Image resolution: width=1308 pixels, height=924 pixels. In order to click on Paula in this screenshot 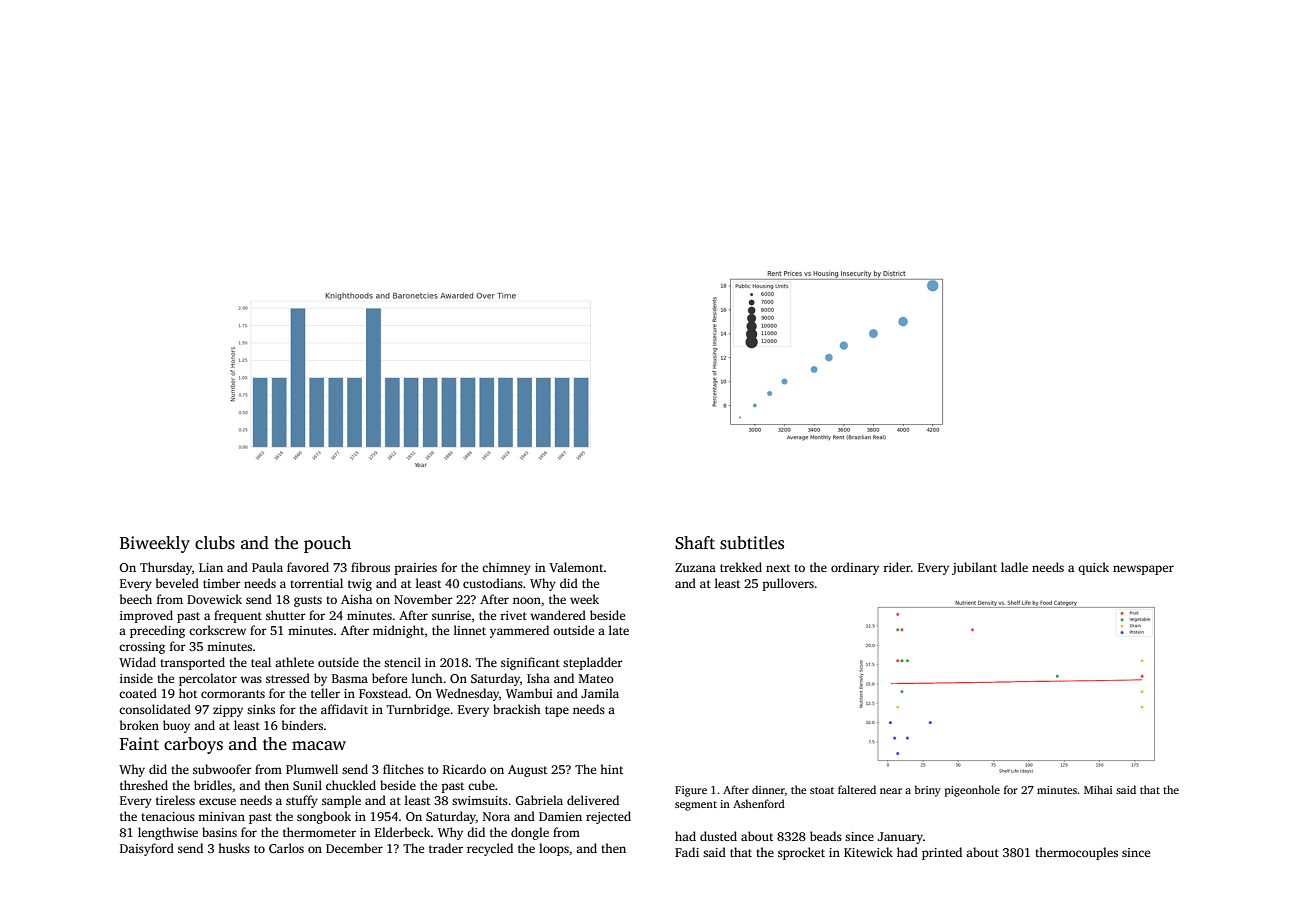, I will do `click(267, 567)`.
